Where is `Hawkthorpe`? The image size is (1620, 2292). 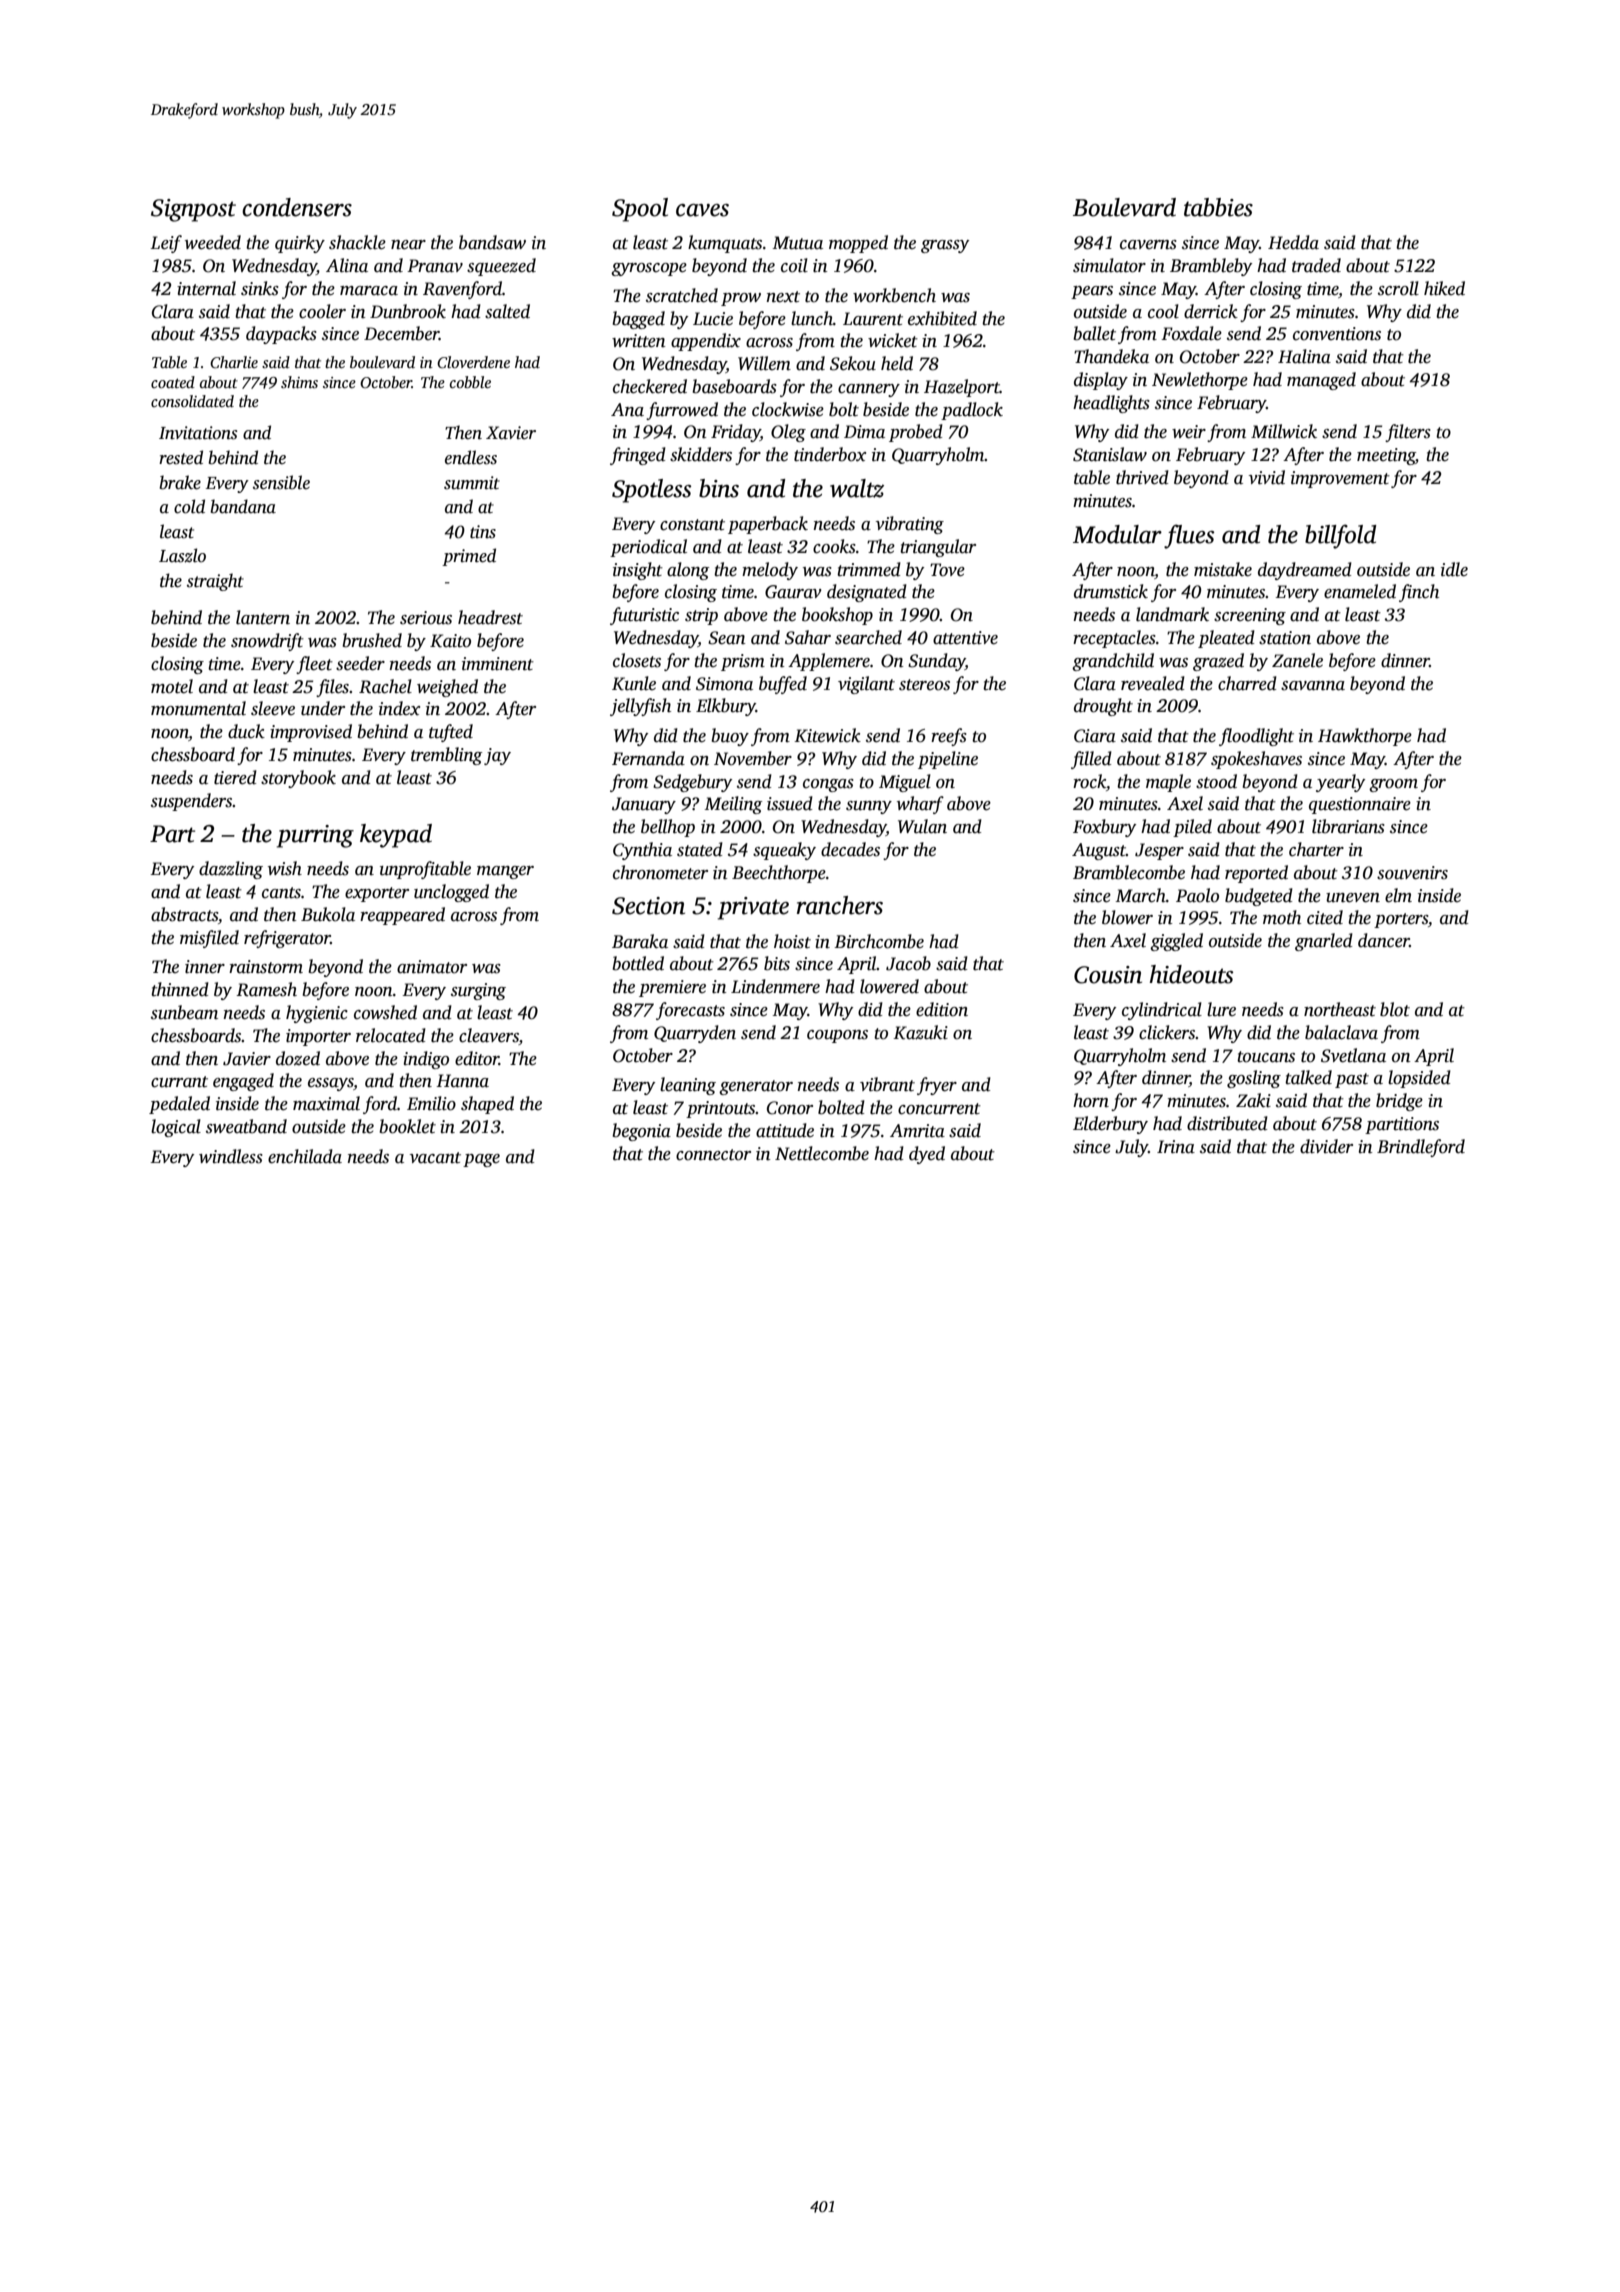 Hawkthorpe is located at coordinates (1365, 737).
